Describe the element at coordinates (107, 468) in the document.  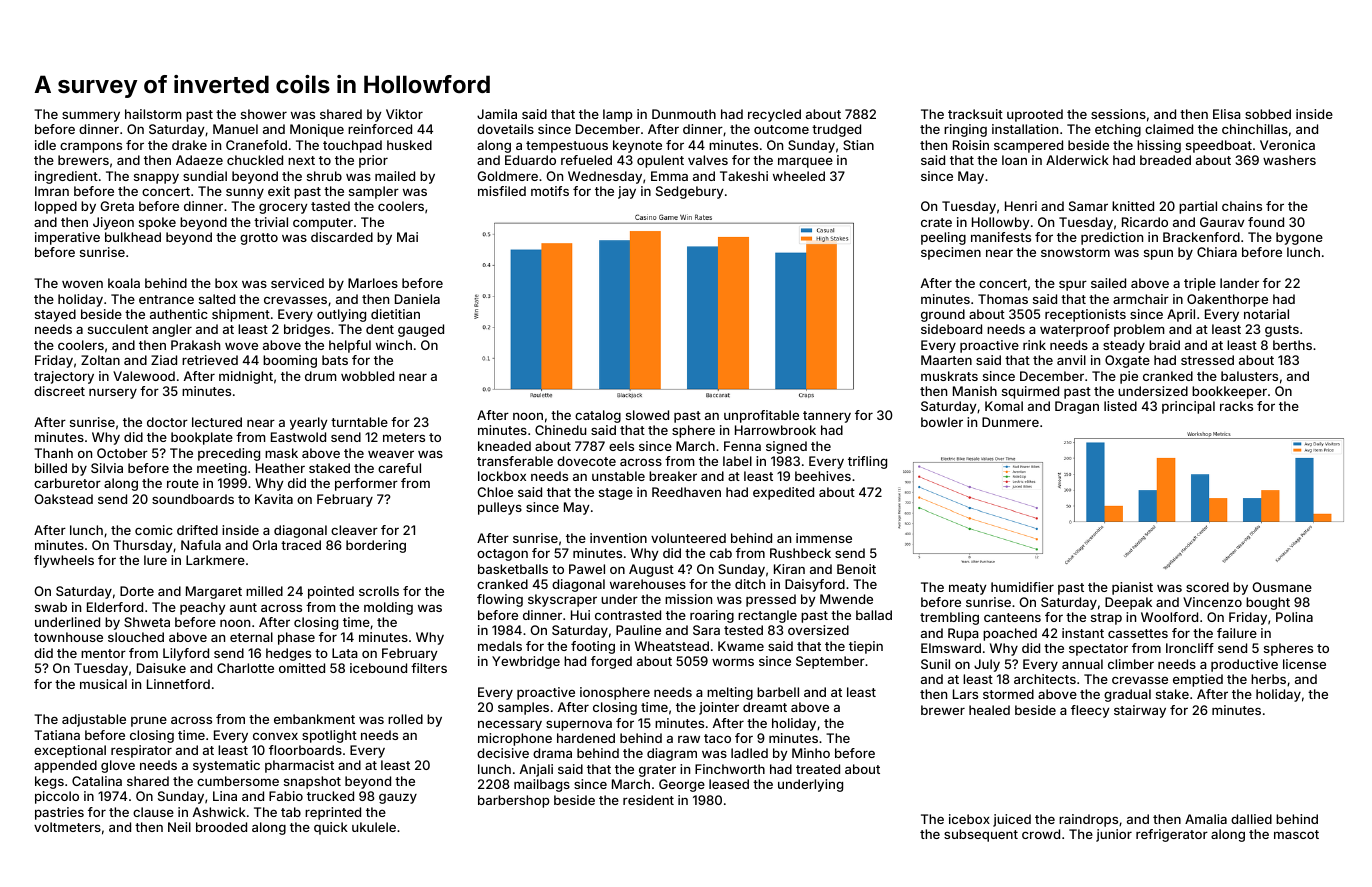
I see `Silvia` at that location.
